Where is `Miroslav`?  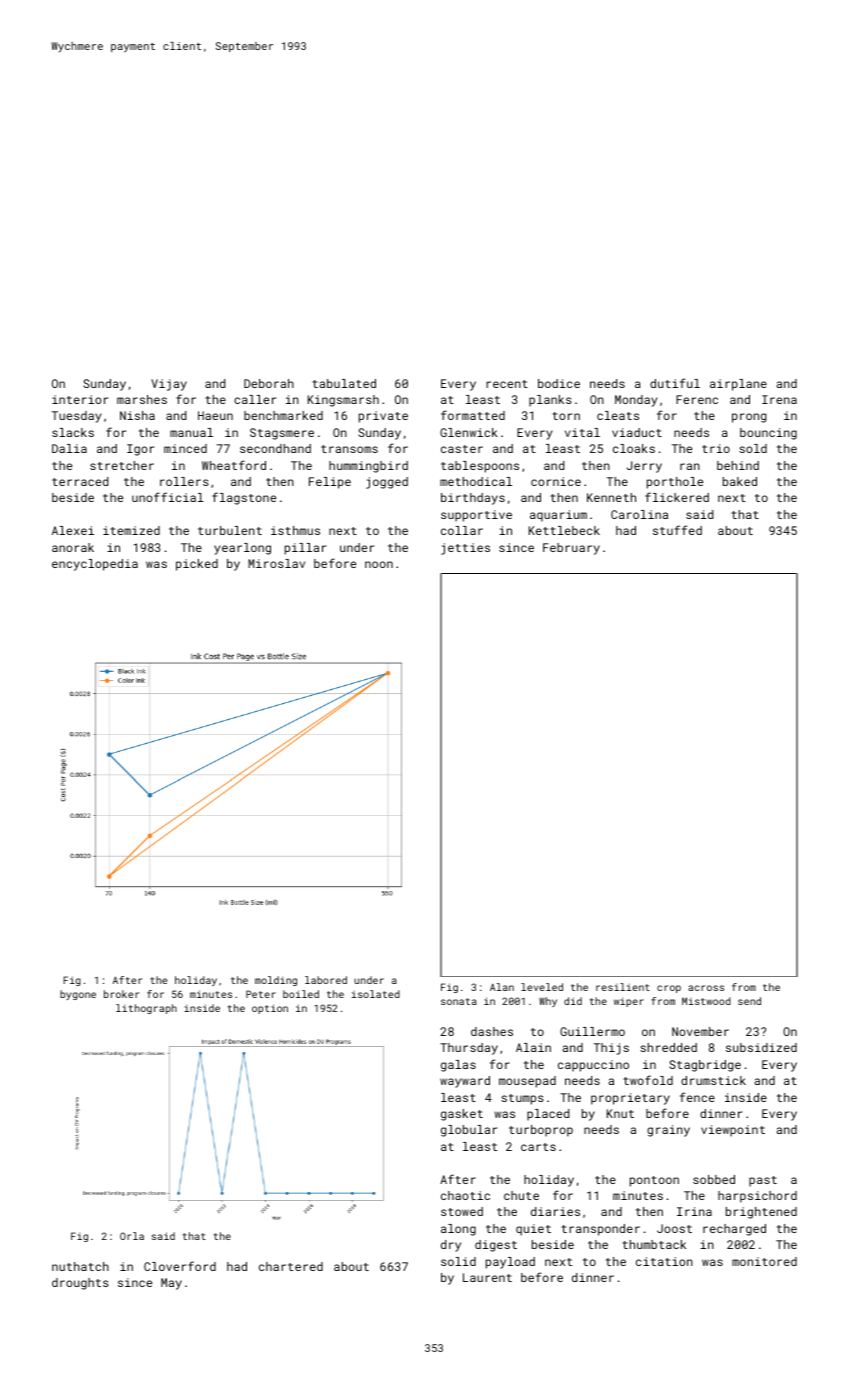
Miroslav is located at coordinates (276, 563).
